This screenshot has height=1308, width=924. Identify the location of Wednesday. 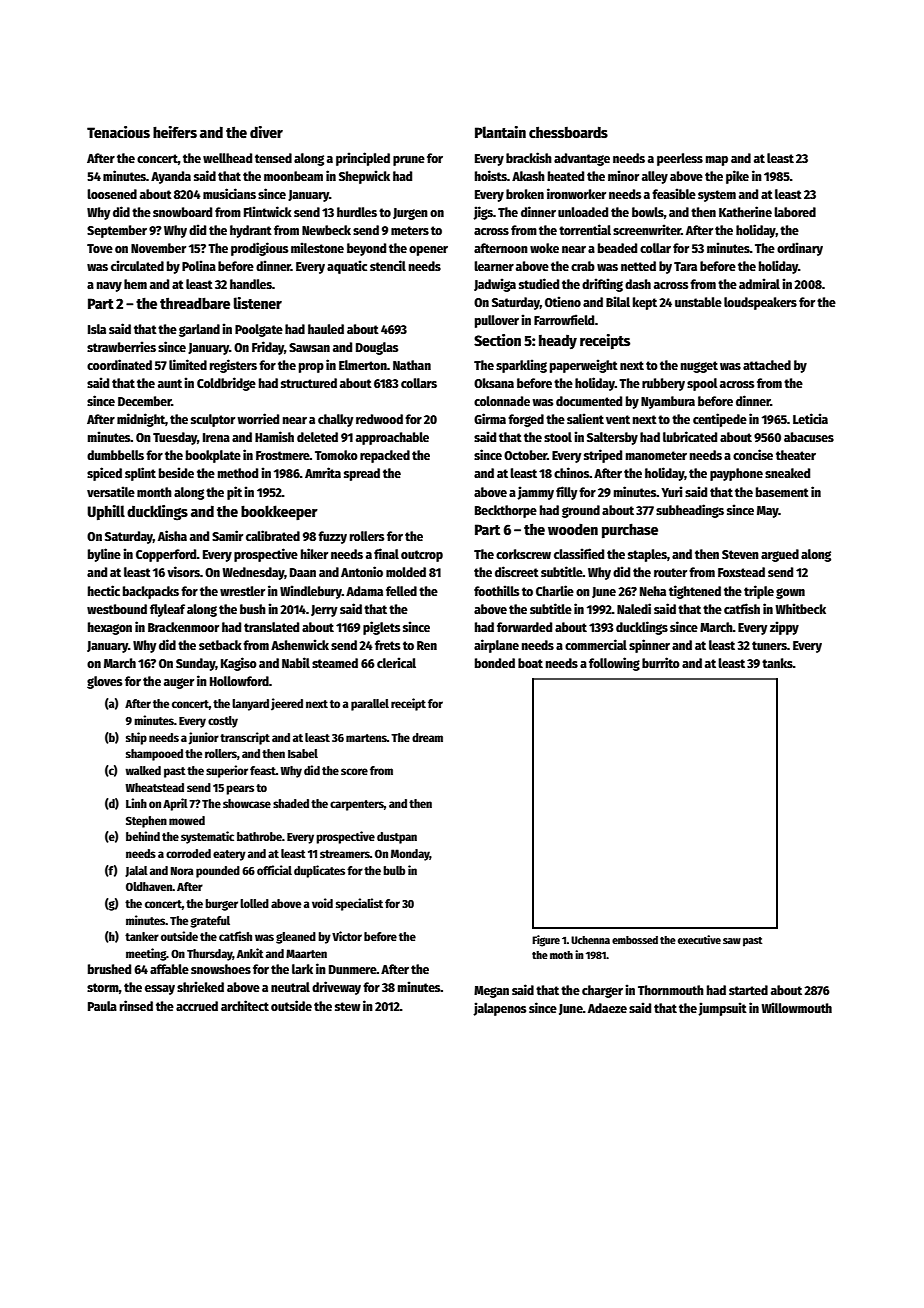
(253, 573).
